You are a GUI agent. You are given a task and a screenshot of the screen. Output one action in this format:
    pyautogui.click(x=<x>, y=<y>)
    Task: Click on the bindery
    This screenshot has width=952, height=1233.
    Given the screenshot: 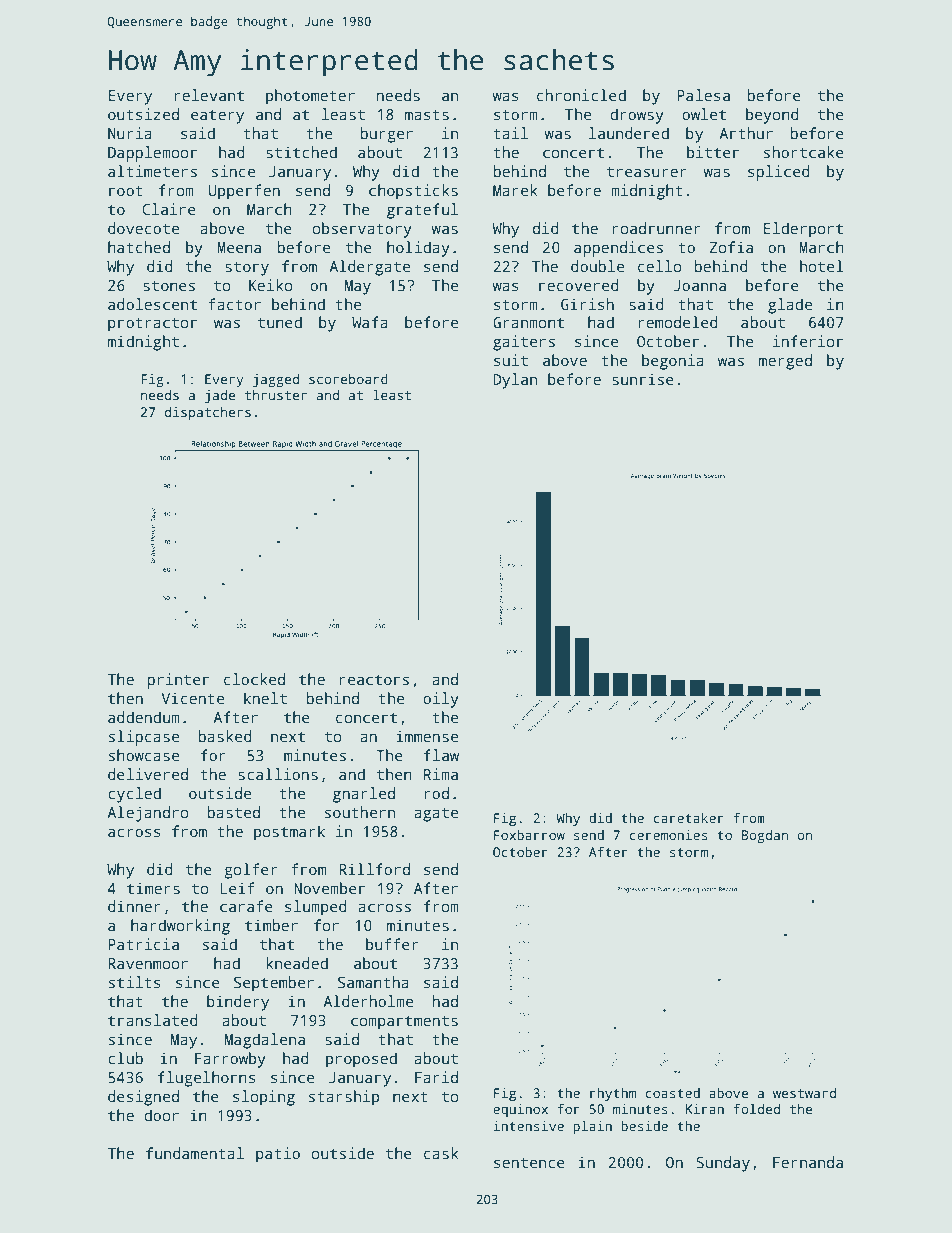 What is the action you would take?
    pyautogui.click(x=238, y=1003)
